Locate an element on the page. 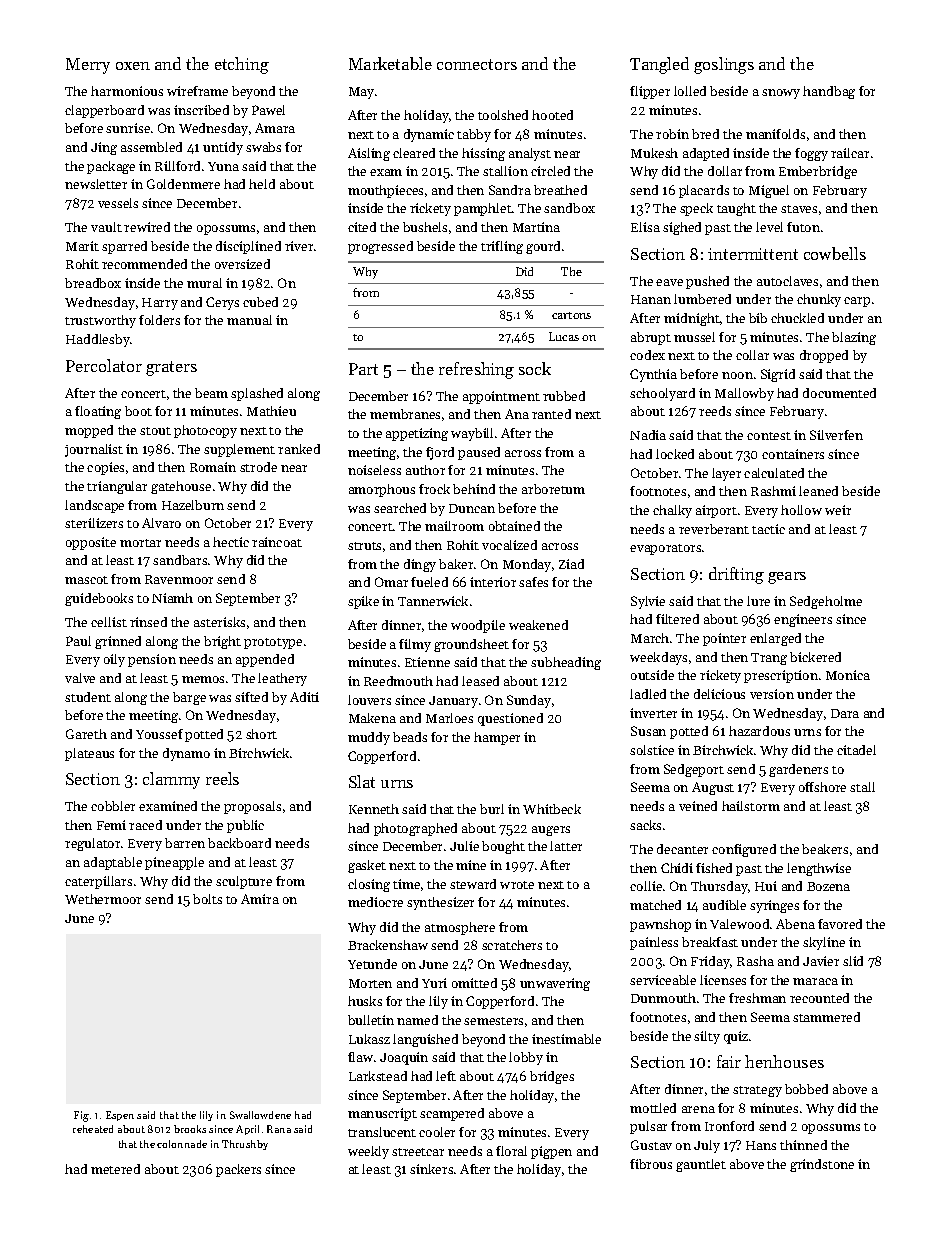 The width and height of the page is (952, 1233). Tangled is located at coordinates (659, 65).
